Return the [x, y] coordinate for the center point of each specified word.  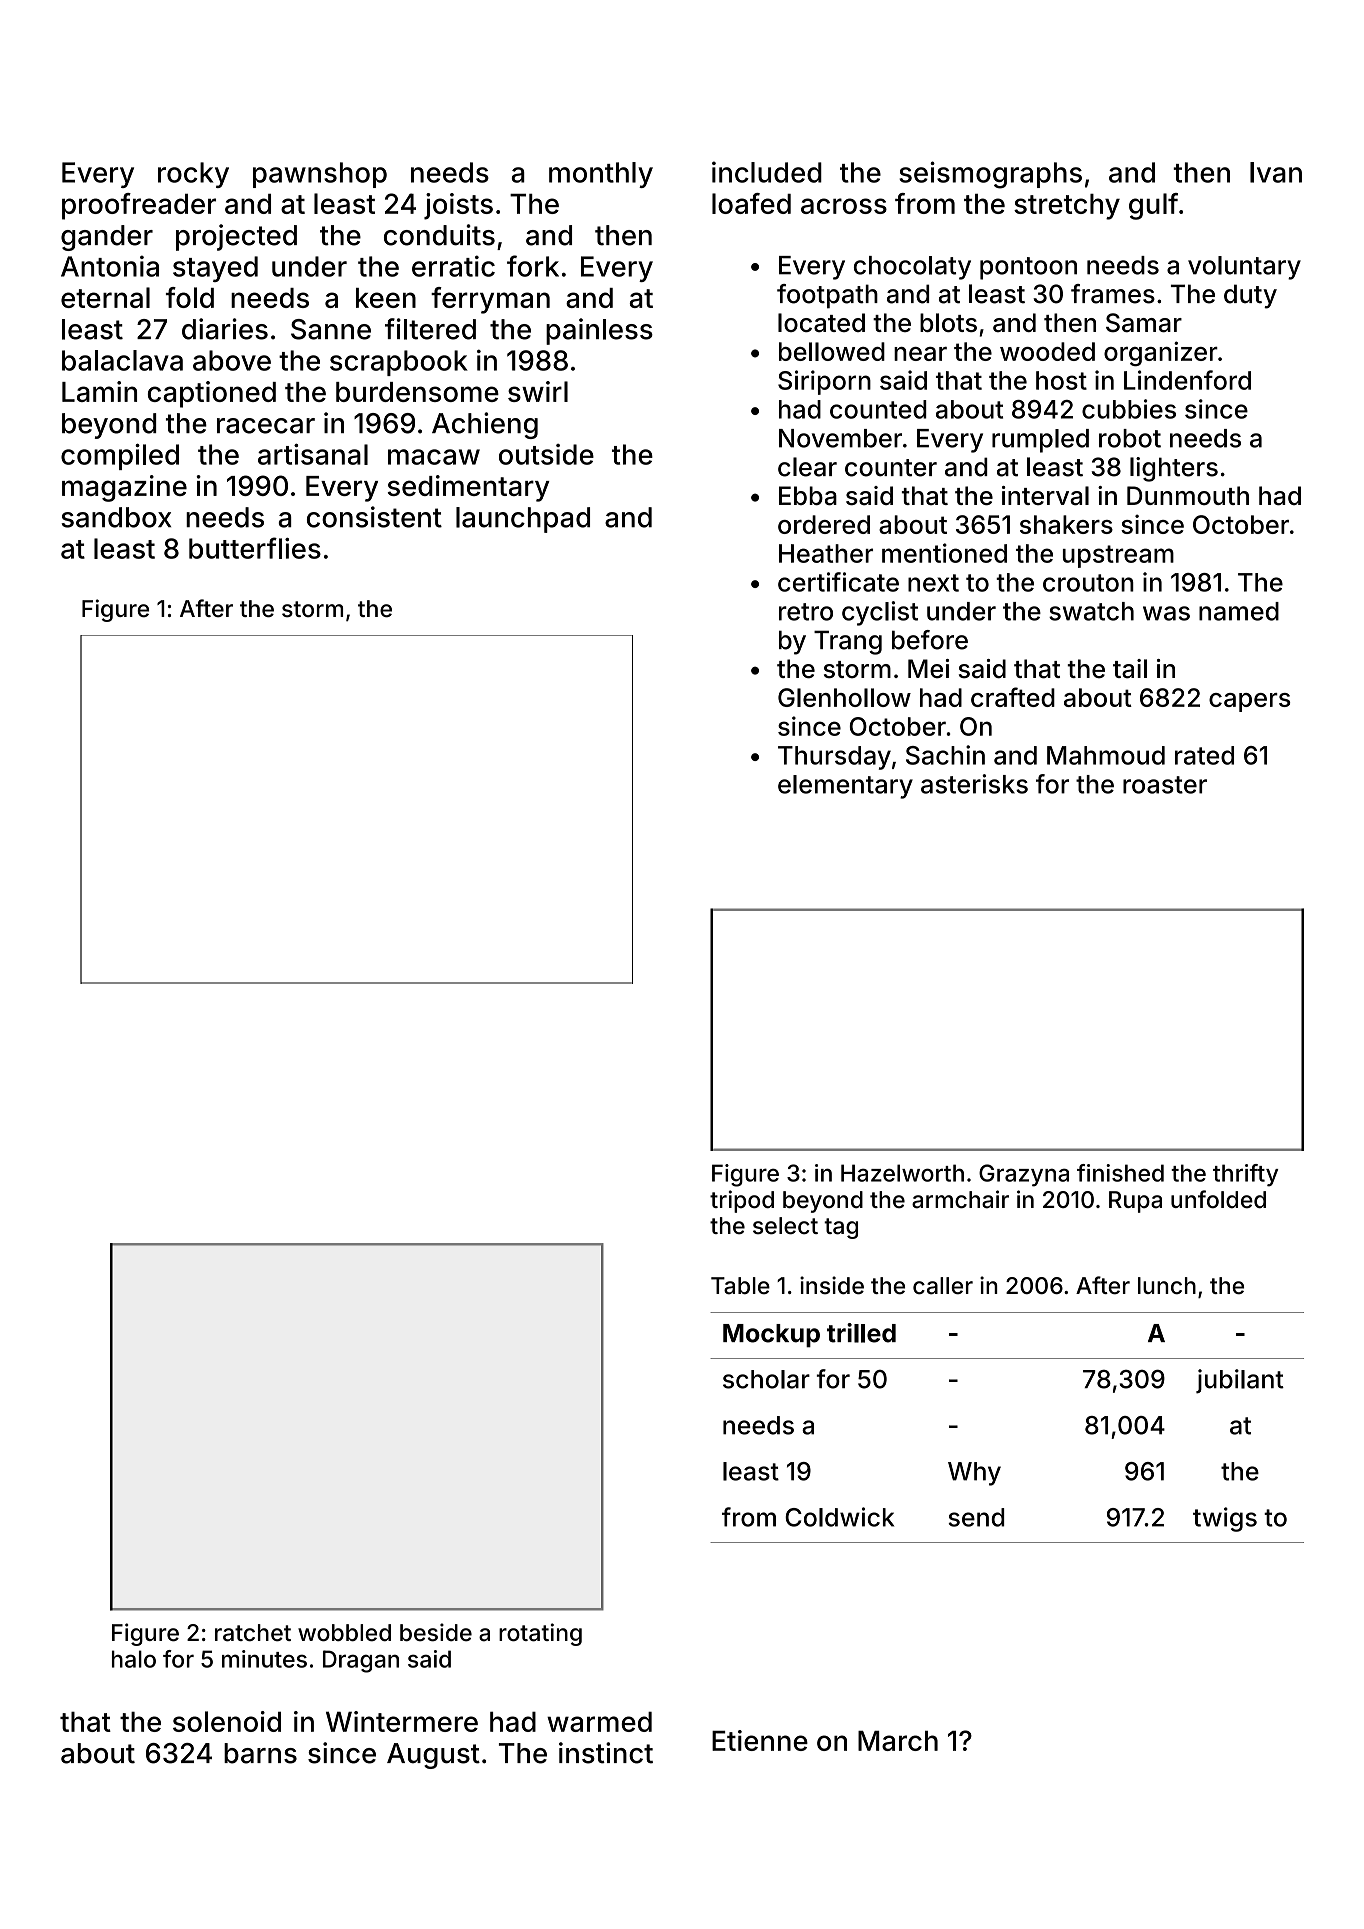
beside [436, 1632]
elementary [845, 787]
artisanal [313, 454]
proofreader [139, 206]
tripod [742, 1201]
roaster [1165, 785]
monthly [601, 175]
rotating [540, 1634]
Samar [1144, 322]
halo [134, 1659]
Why [974, 1474]
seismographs [990, 175]
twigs [1225, 1519]
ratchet [253, 1633]
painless [599, 331]
